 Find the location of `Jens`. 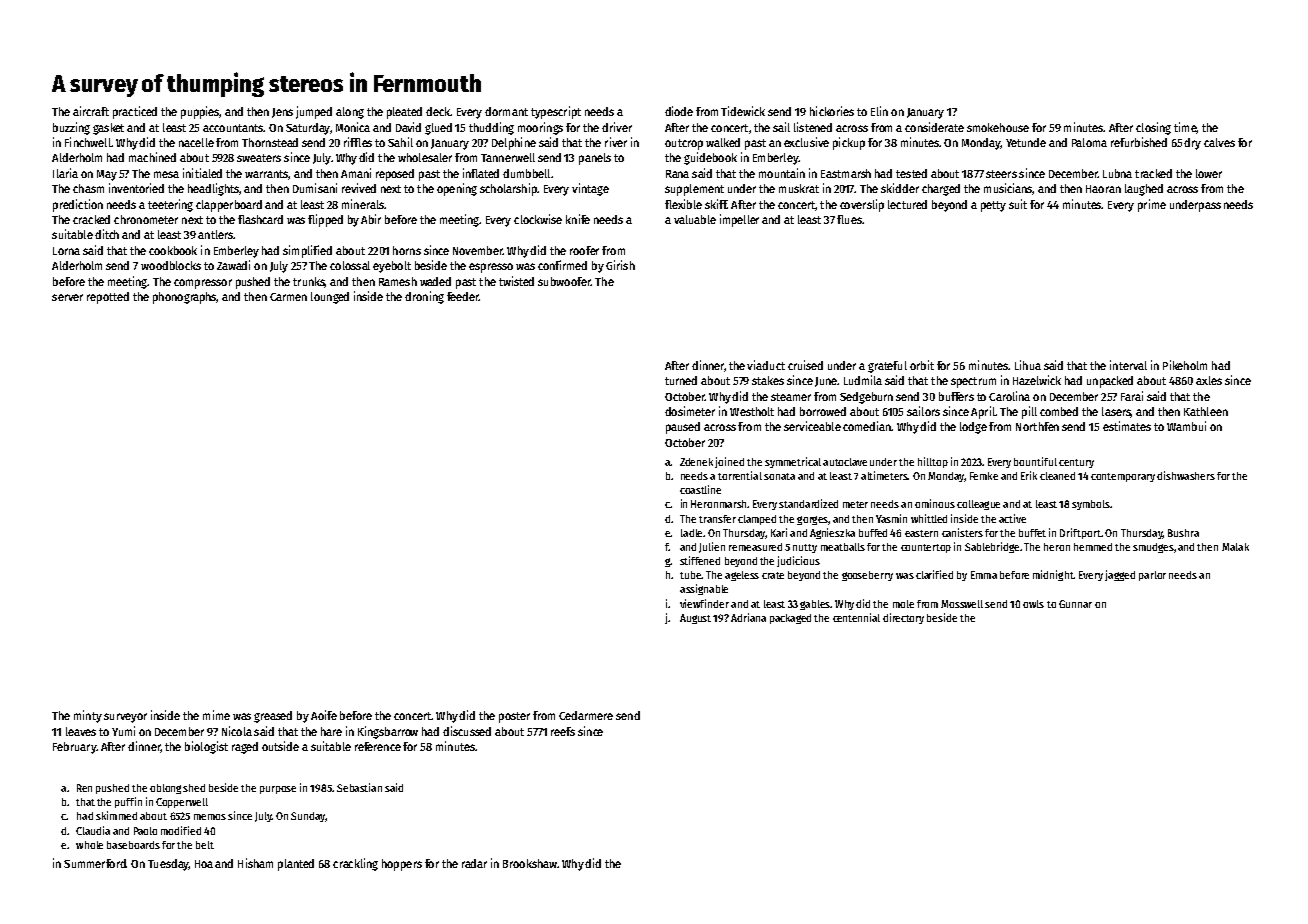

Jens is located at coordinates (282, 113).
